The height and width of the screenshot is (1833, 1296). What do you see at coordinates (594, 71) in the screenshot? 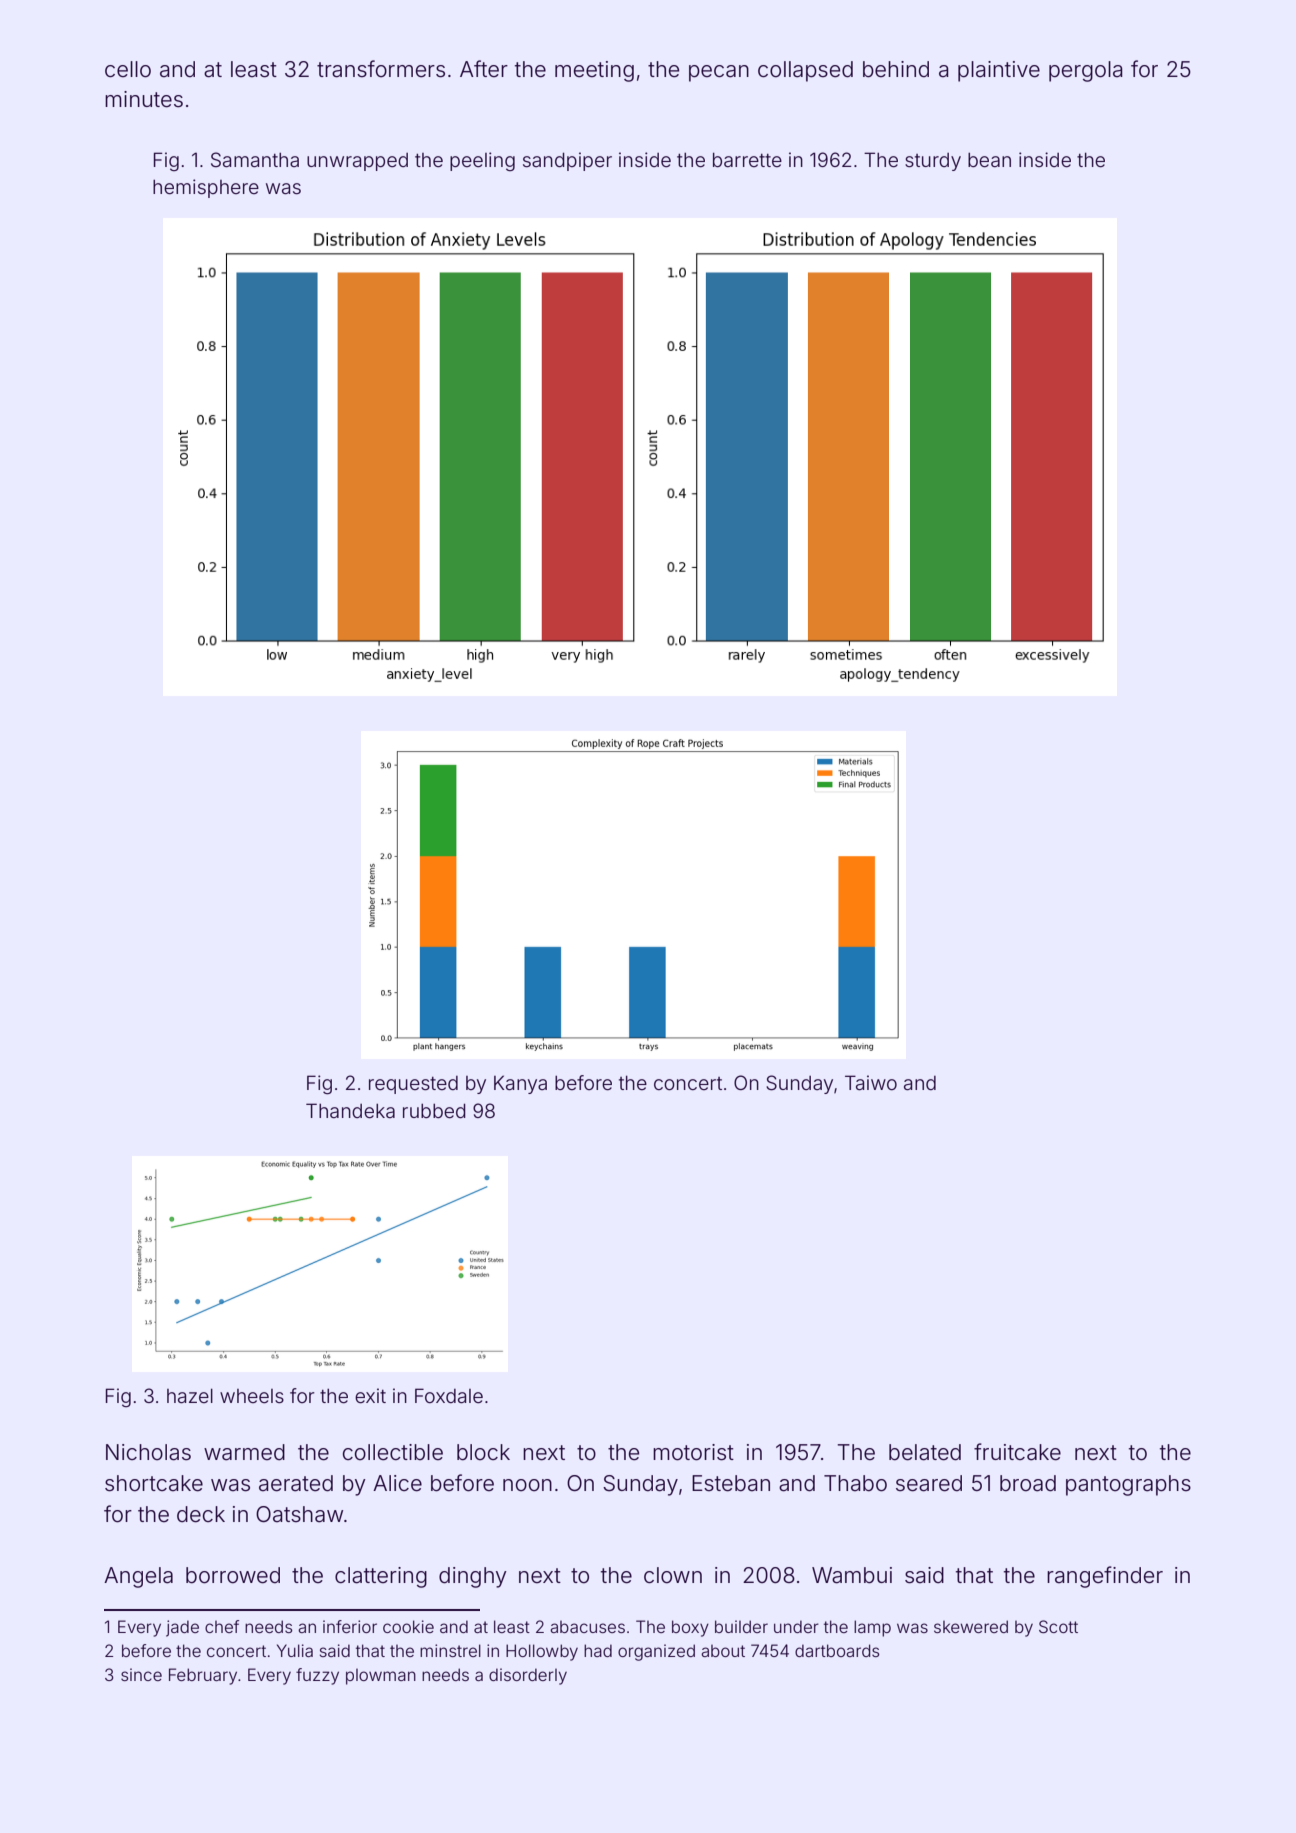
I see `meeting` at bounding box center [594, 71].
